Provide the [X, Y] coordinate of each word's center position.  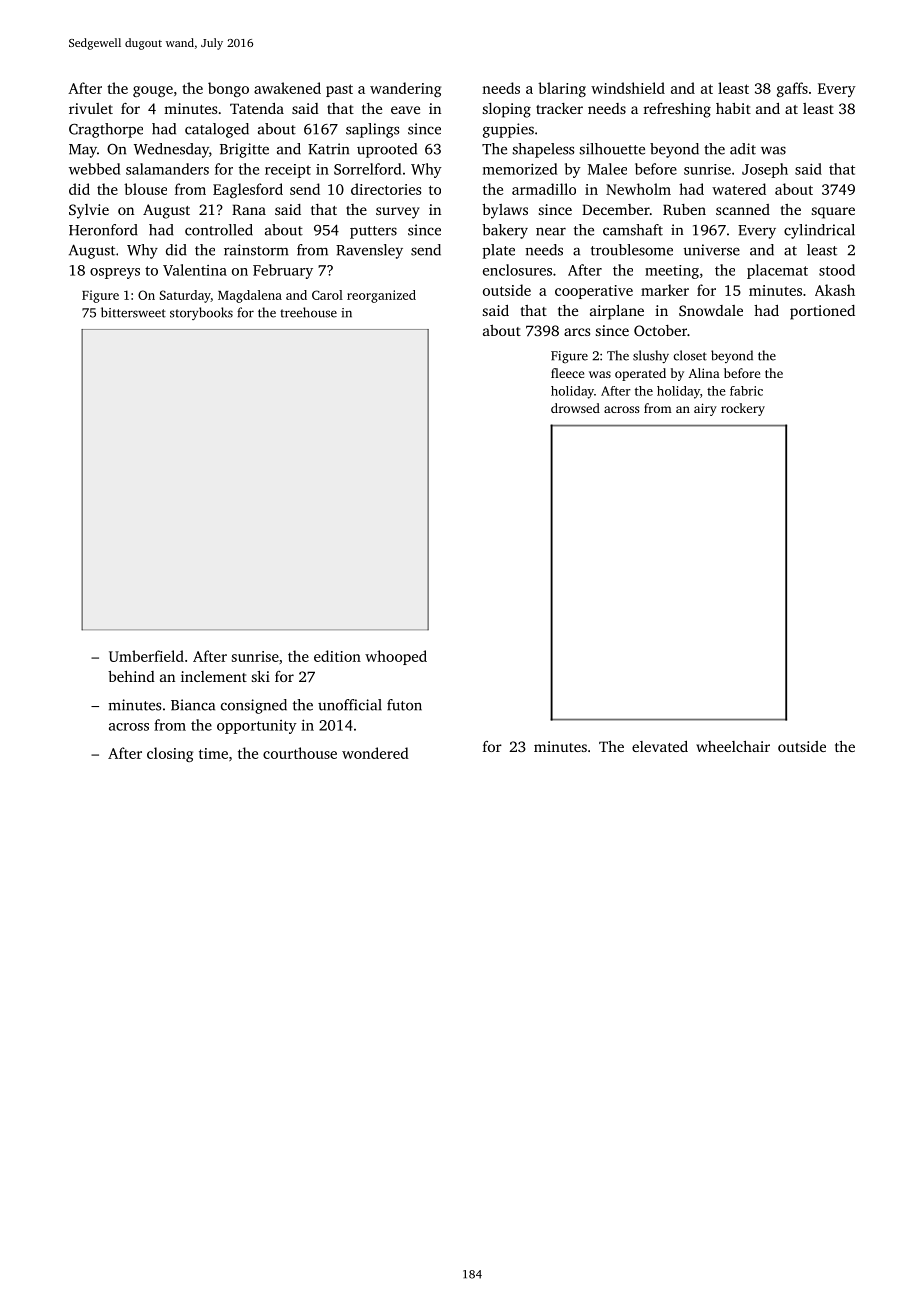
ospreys [115, 273]
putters [373, 232]
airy [705, 409]
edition [337, 656]
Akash [835, 290]
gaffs [792, 89]
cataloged [217, 130]
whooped [396, 657]
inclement [214, 676]
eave [405, 110]
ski [261, 676]
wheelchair [733, 746]
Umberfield [146, 656]
